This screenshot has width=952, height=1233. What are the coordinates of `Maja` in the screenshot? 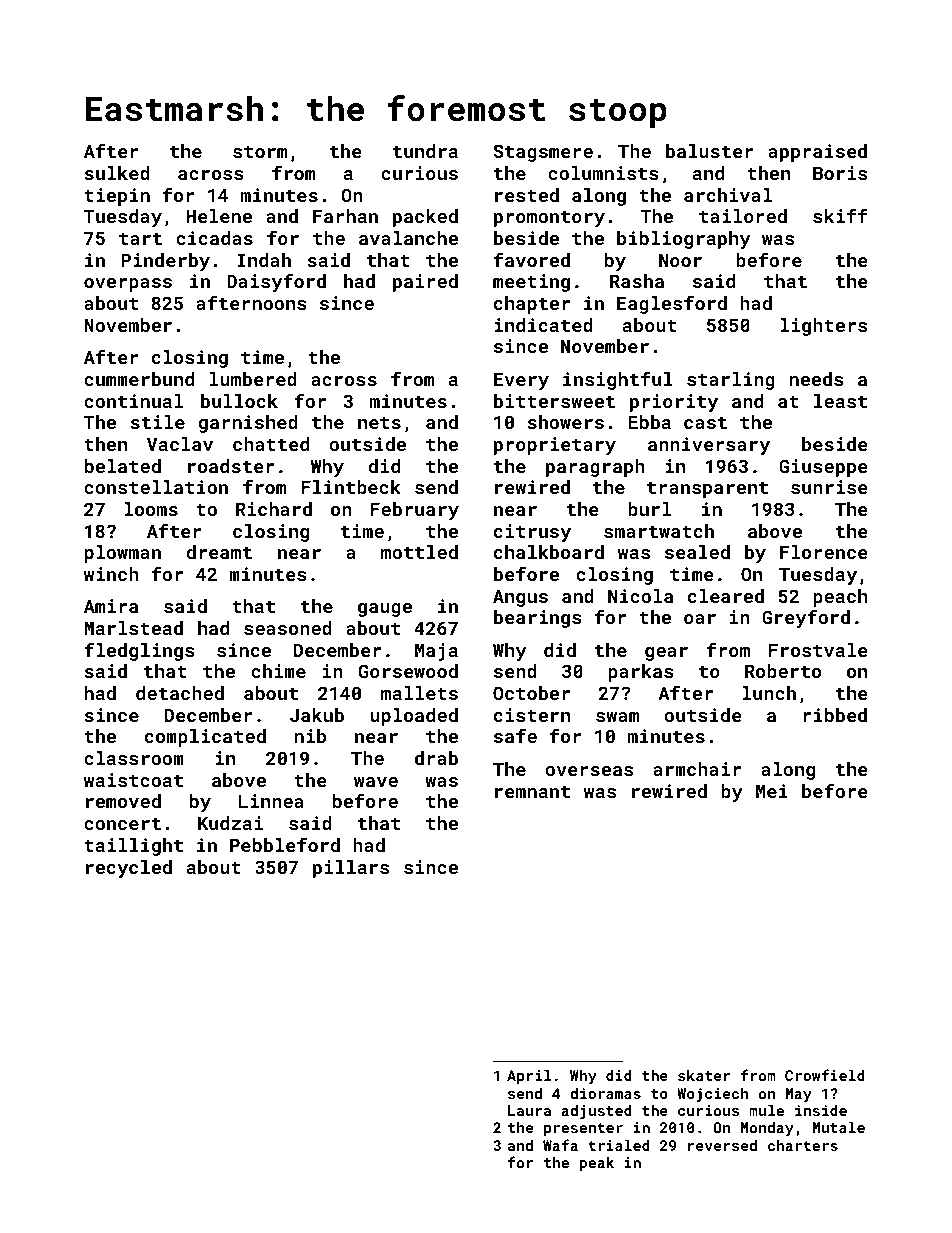 It's located at (436, 652).
